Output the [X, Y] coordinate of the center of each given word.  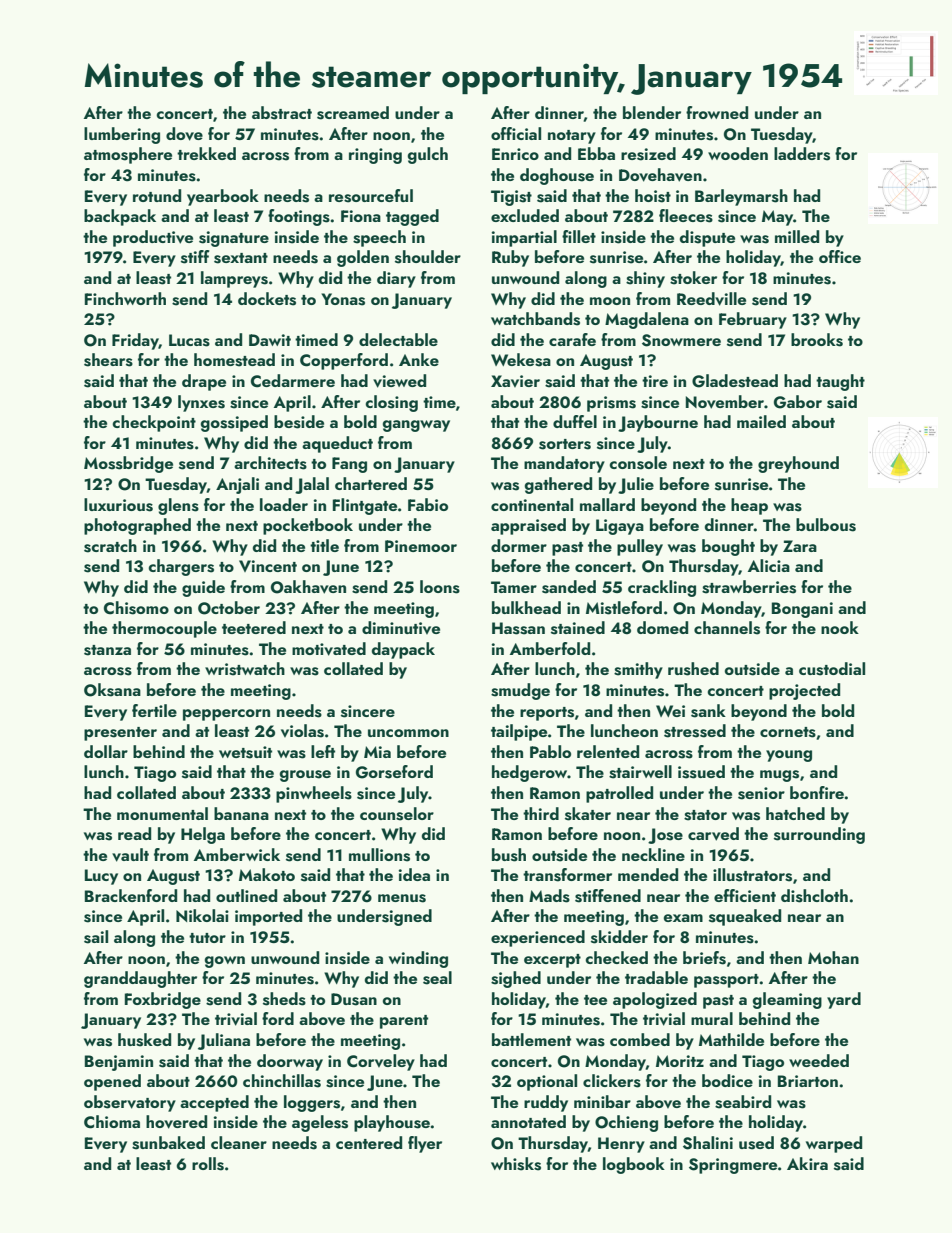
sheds [284, 999]
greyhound [798, 464]
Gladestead [735, 381]
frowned [717, 112]
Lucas [189, 340]
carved [713, 834]
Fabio [428, 504]
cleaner [239, 1142]
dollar [106, 751]
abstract [282, 113]
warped [834, 1144]
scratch [110, 546]
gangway [416, 426]
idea [414, 874]
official [516, 133]
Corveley [381, 1062]
